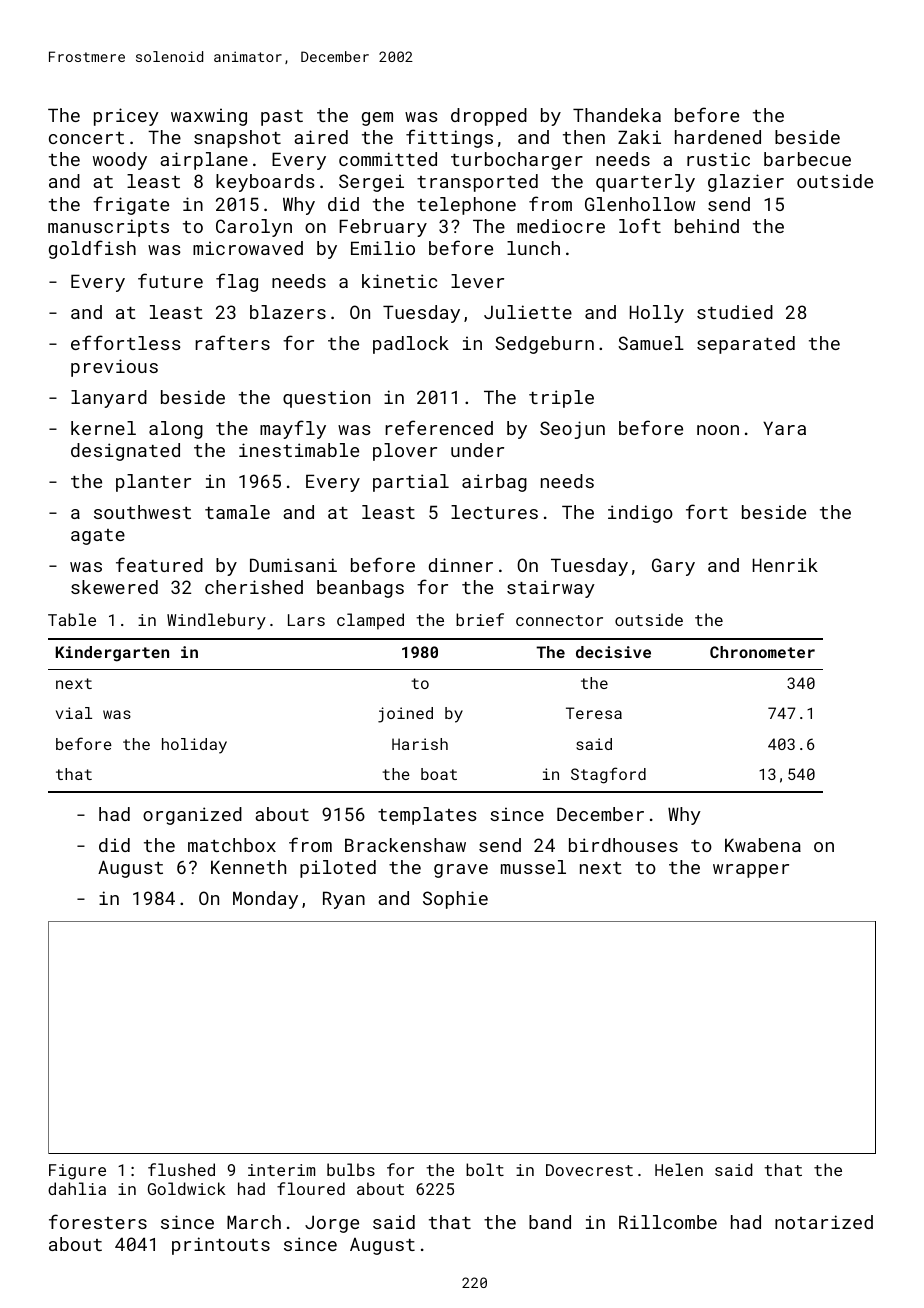 This screenshot has width=924, height=1308. Describe the element at coordinates (125, 452) in the screenshot. I see `designated` at that location.
